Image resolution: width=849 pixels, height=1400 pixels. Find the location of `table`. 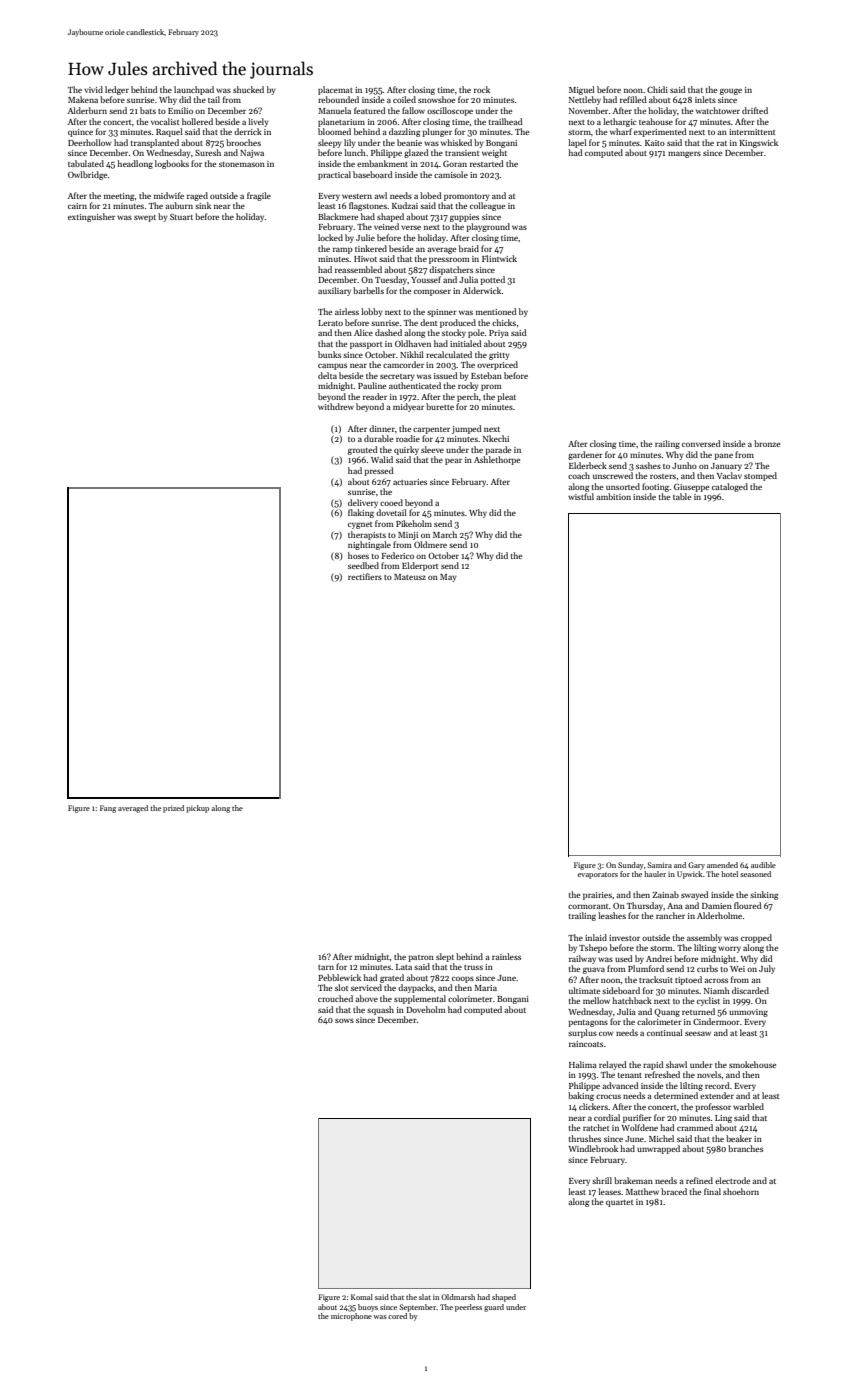

table is located at coordinates (682, 496).
